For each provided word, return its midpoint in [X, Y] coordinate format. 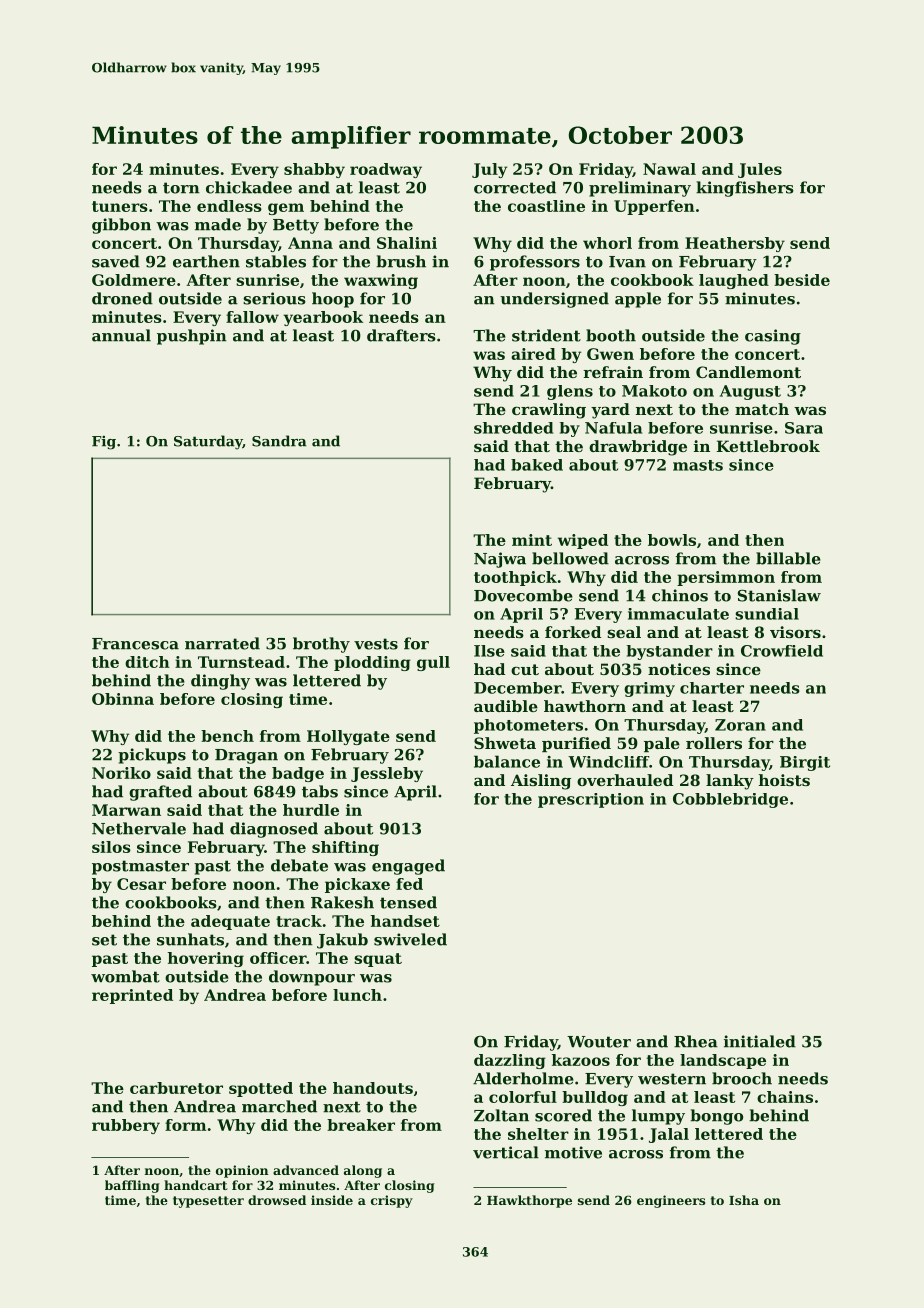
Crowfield [782, 651]
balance [507, 761]
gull [433, 663]
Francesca [135, 644]
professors [535, 263]
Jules [760, 170]
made [218, 224]
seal [624, 632]
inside [332, 1200]
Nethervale [139, 828]
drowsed [277, 1200]
